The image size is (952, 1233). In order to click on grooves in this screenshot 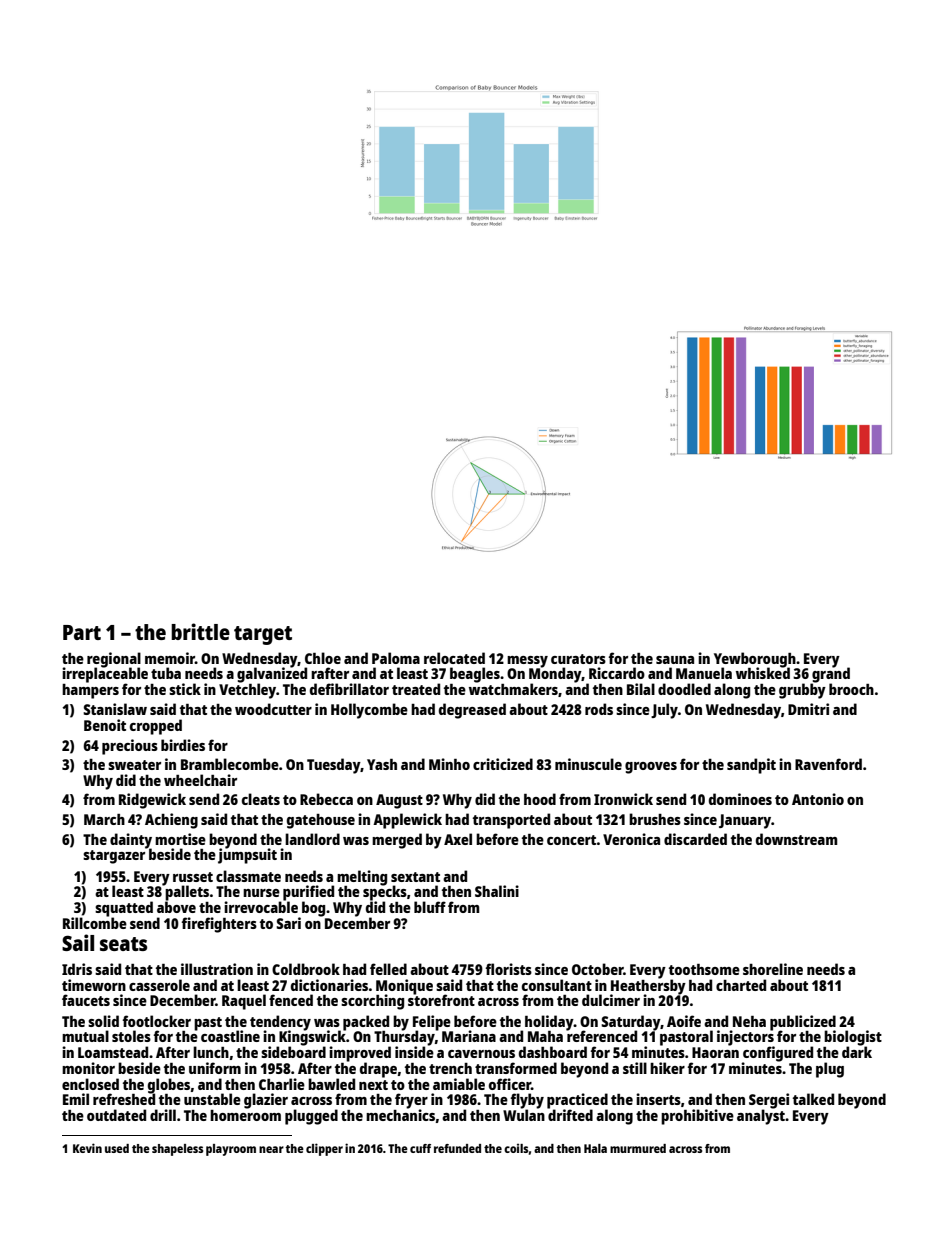, I will do `click(651, 768)`.
